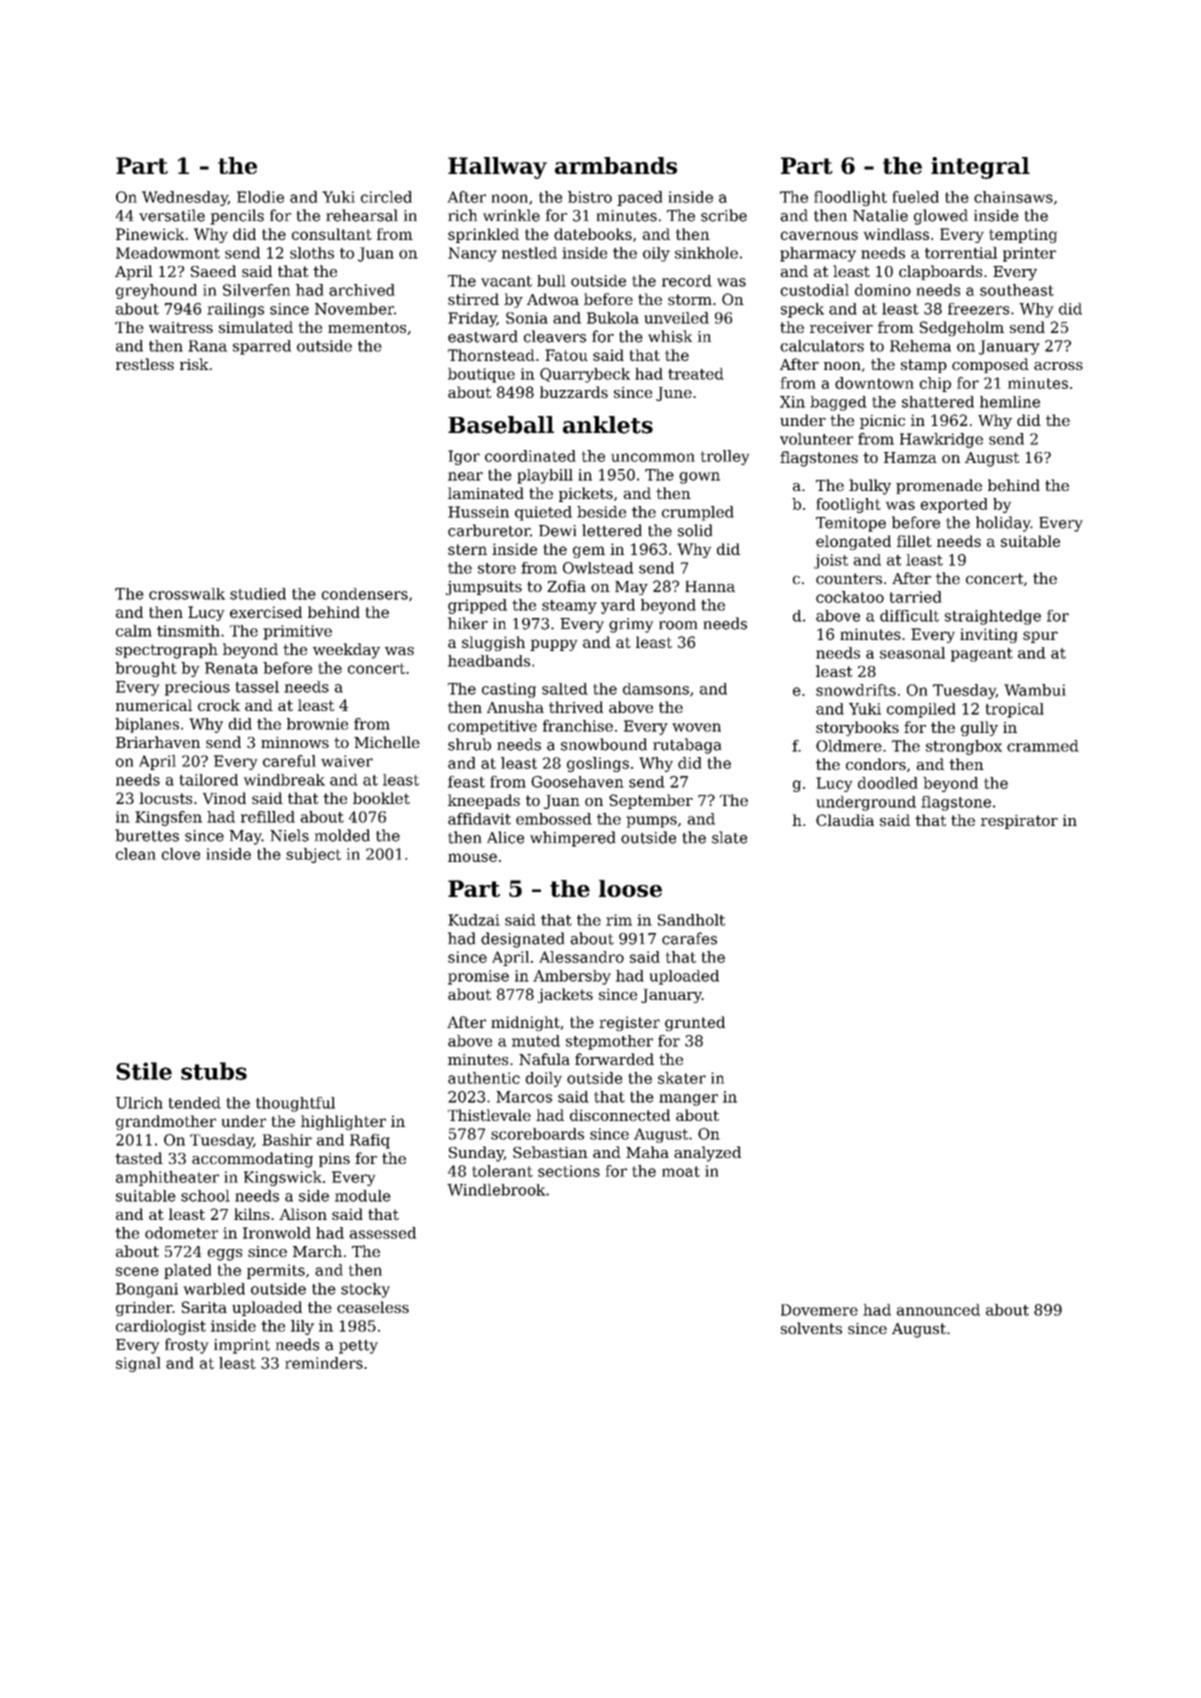 This page has height=1698, width=1201. Describe the element at coordinates (819, 1310) in the page. I see `Dovemere` at that location.
